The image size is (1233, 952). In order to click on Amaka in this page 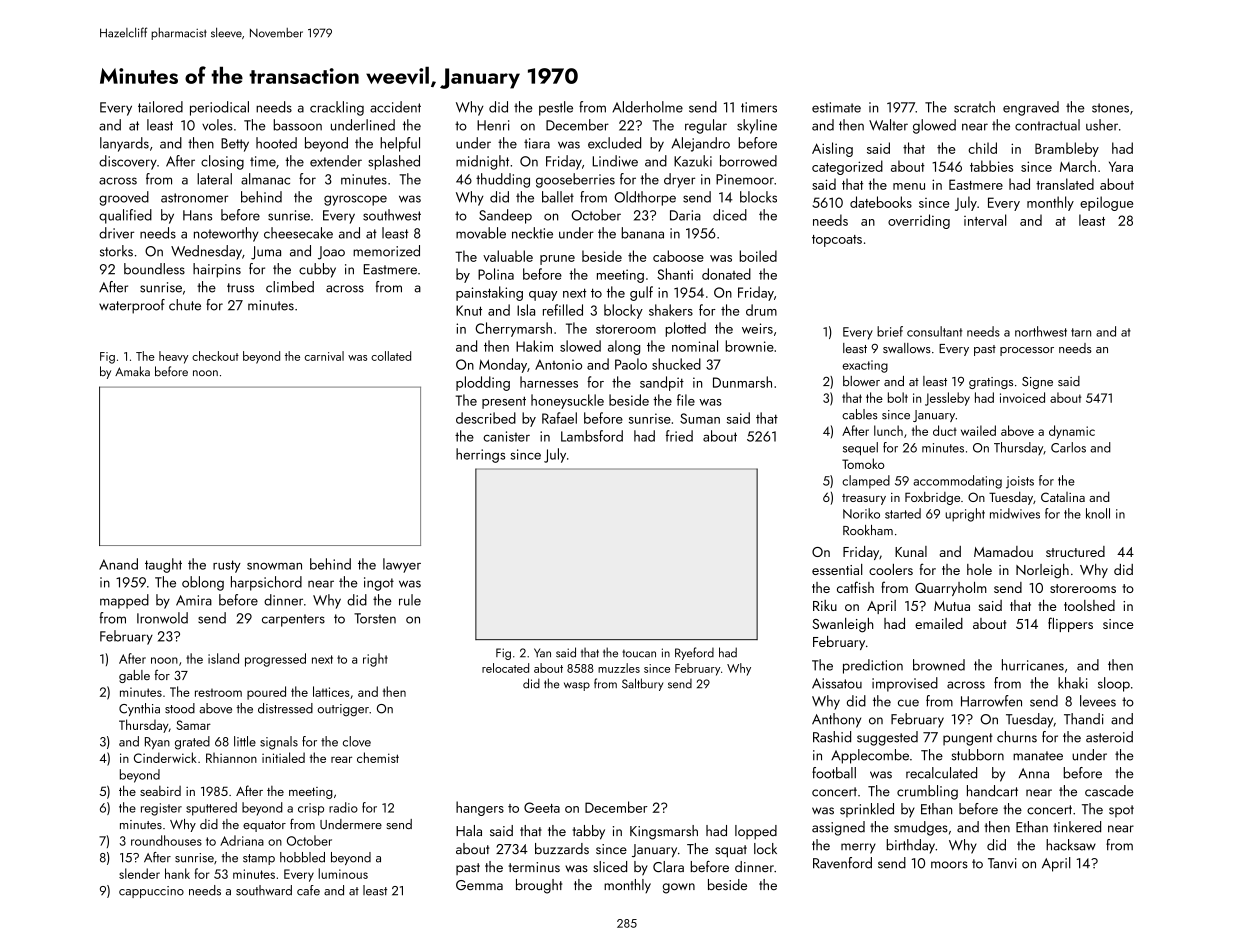, I will do `click(132, 371)`.
